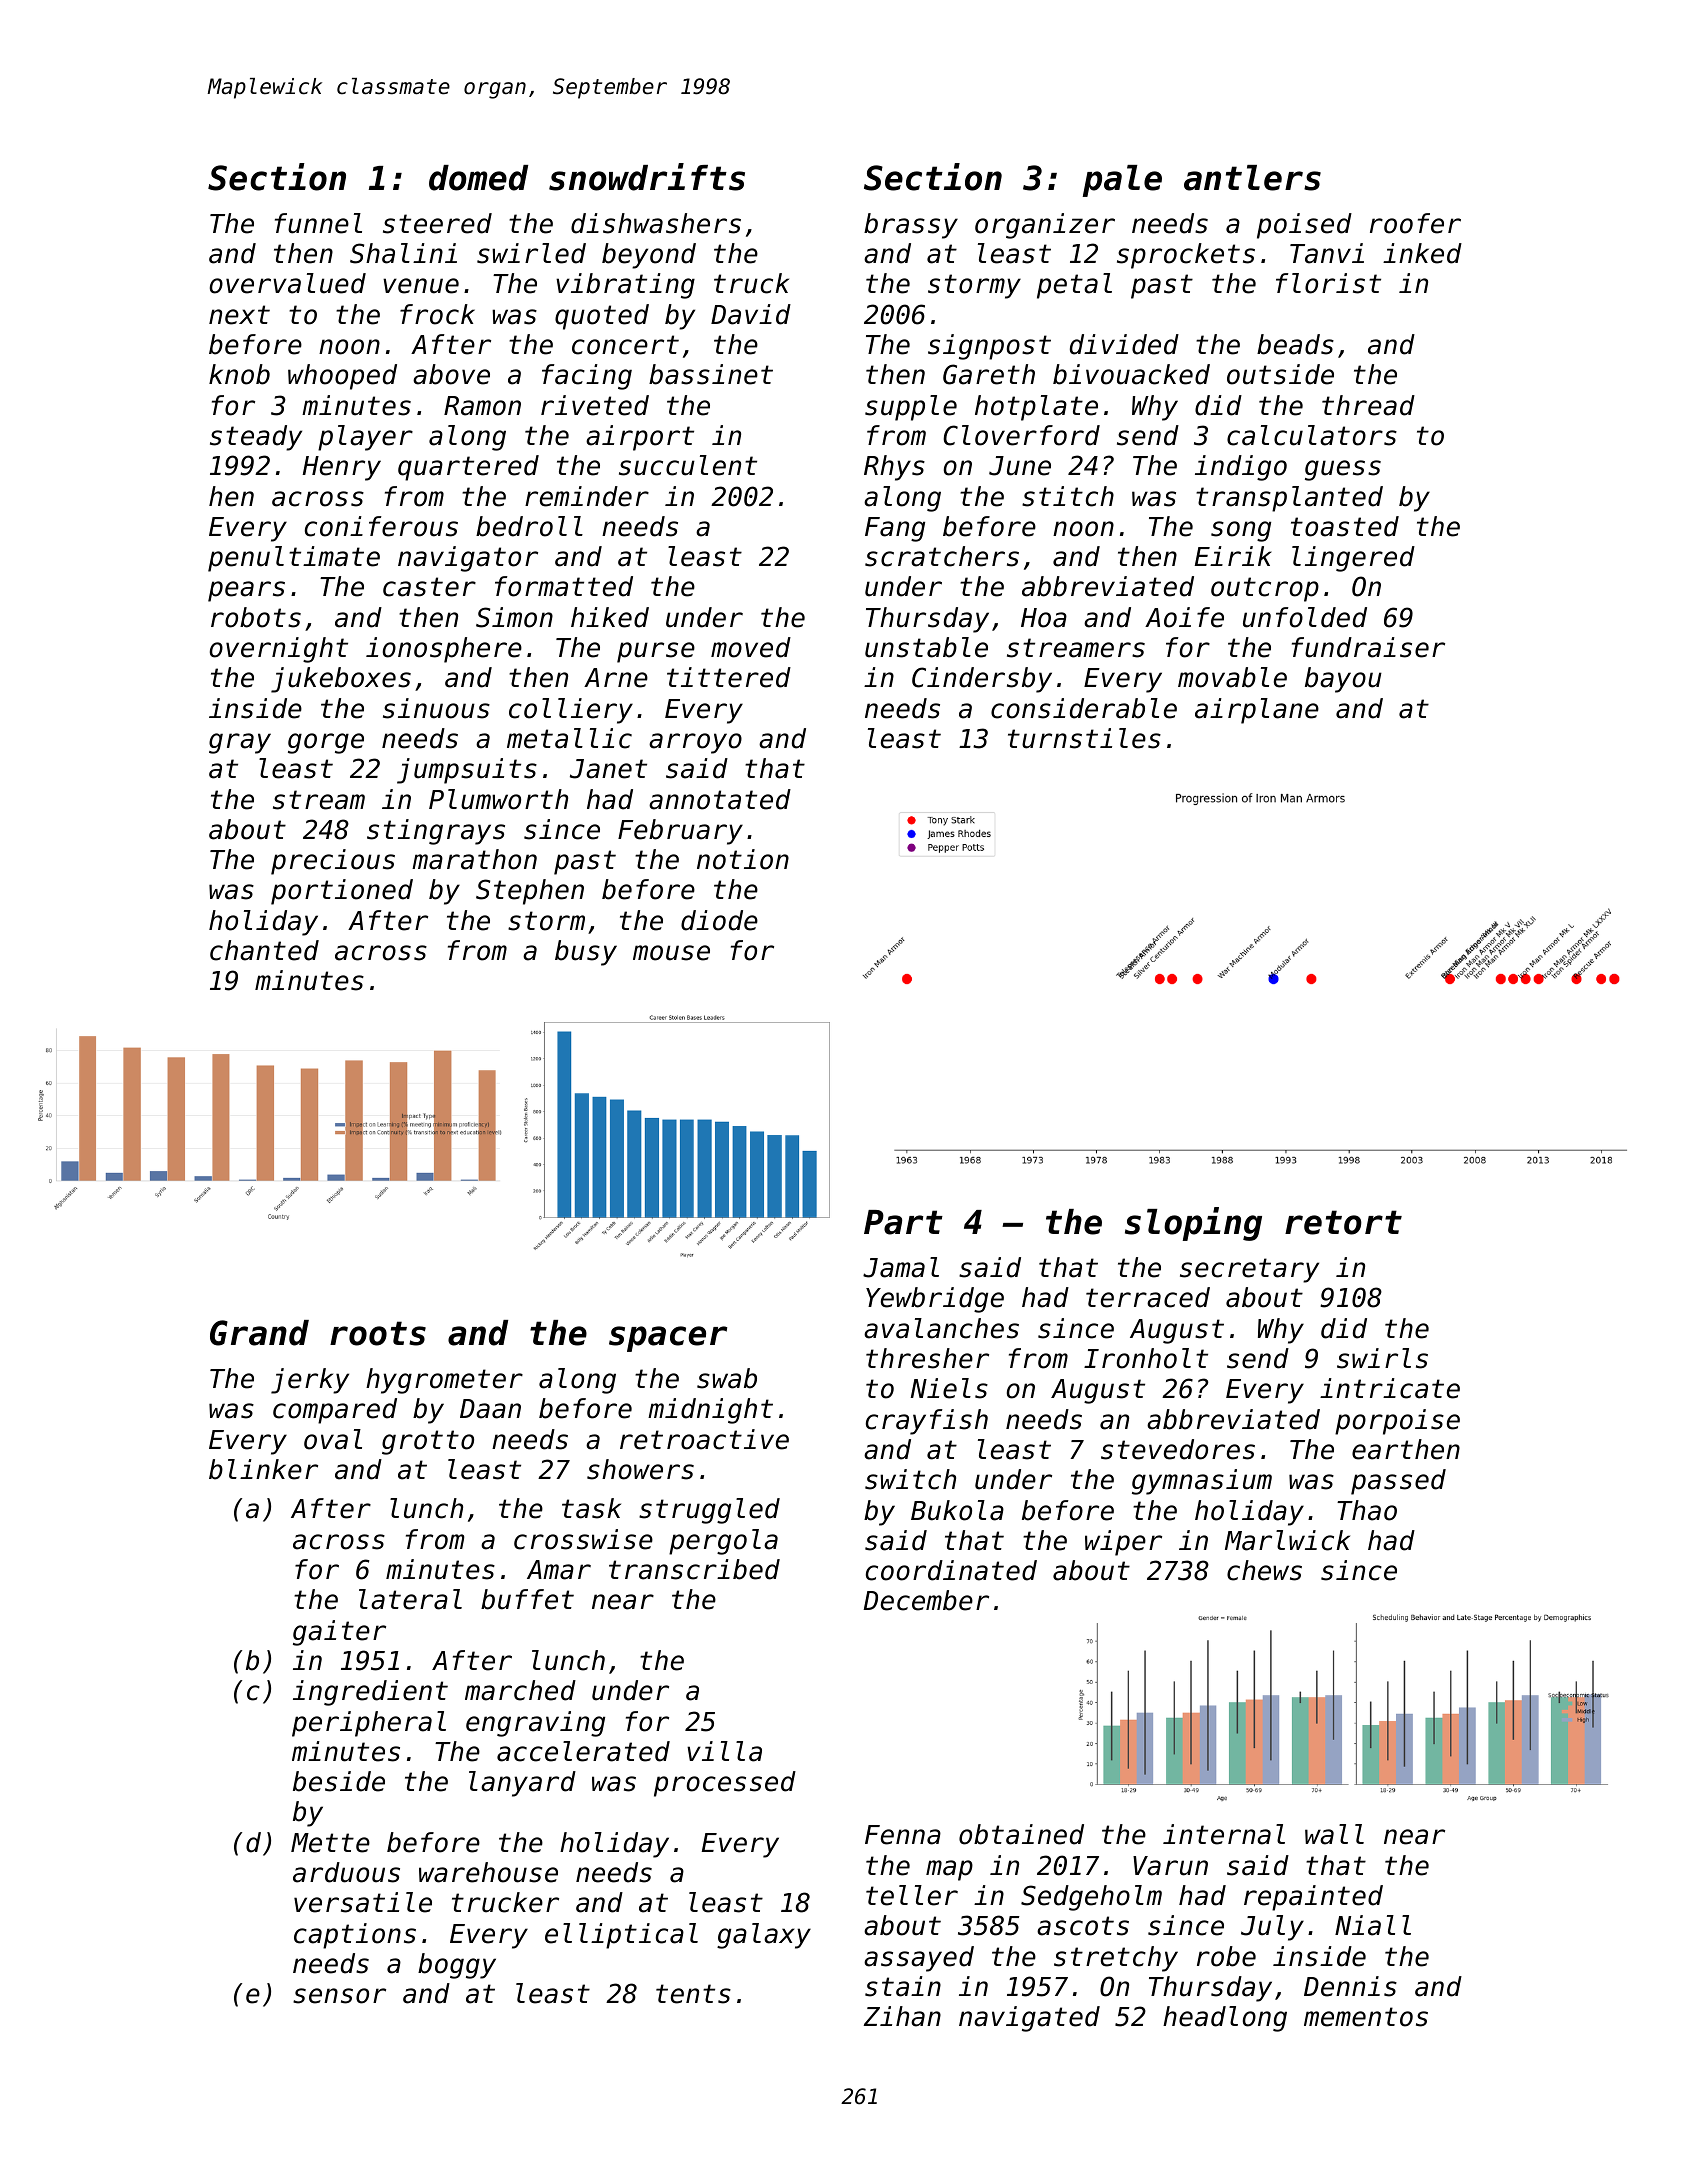  What do you see at coordinates (1252, 178) in the screenshot?
I see `antlers` at bounding box center [1252, 178].
